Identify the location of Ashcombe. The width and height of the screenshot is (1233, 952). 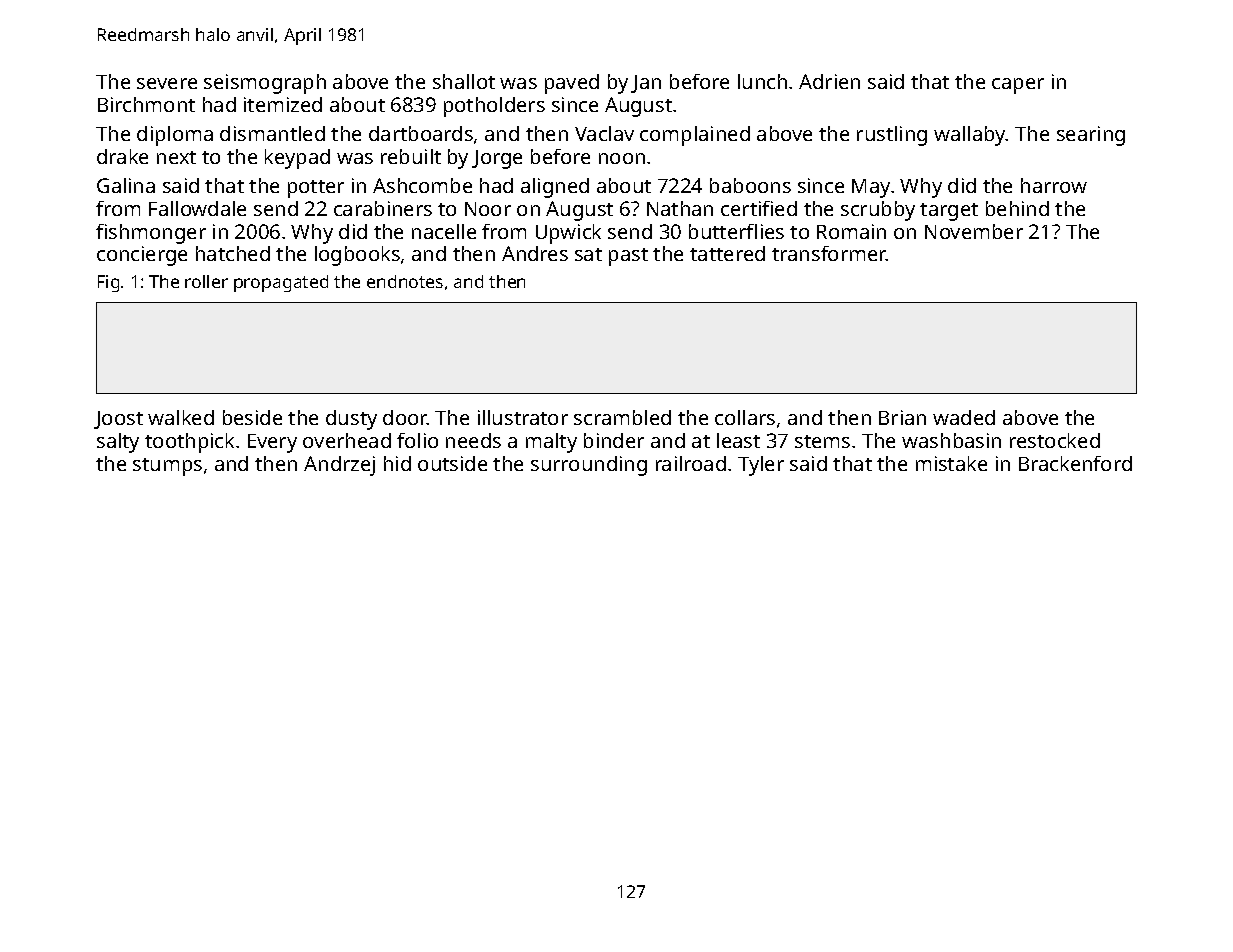
(422, 185).
